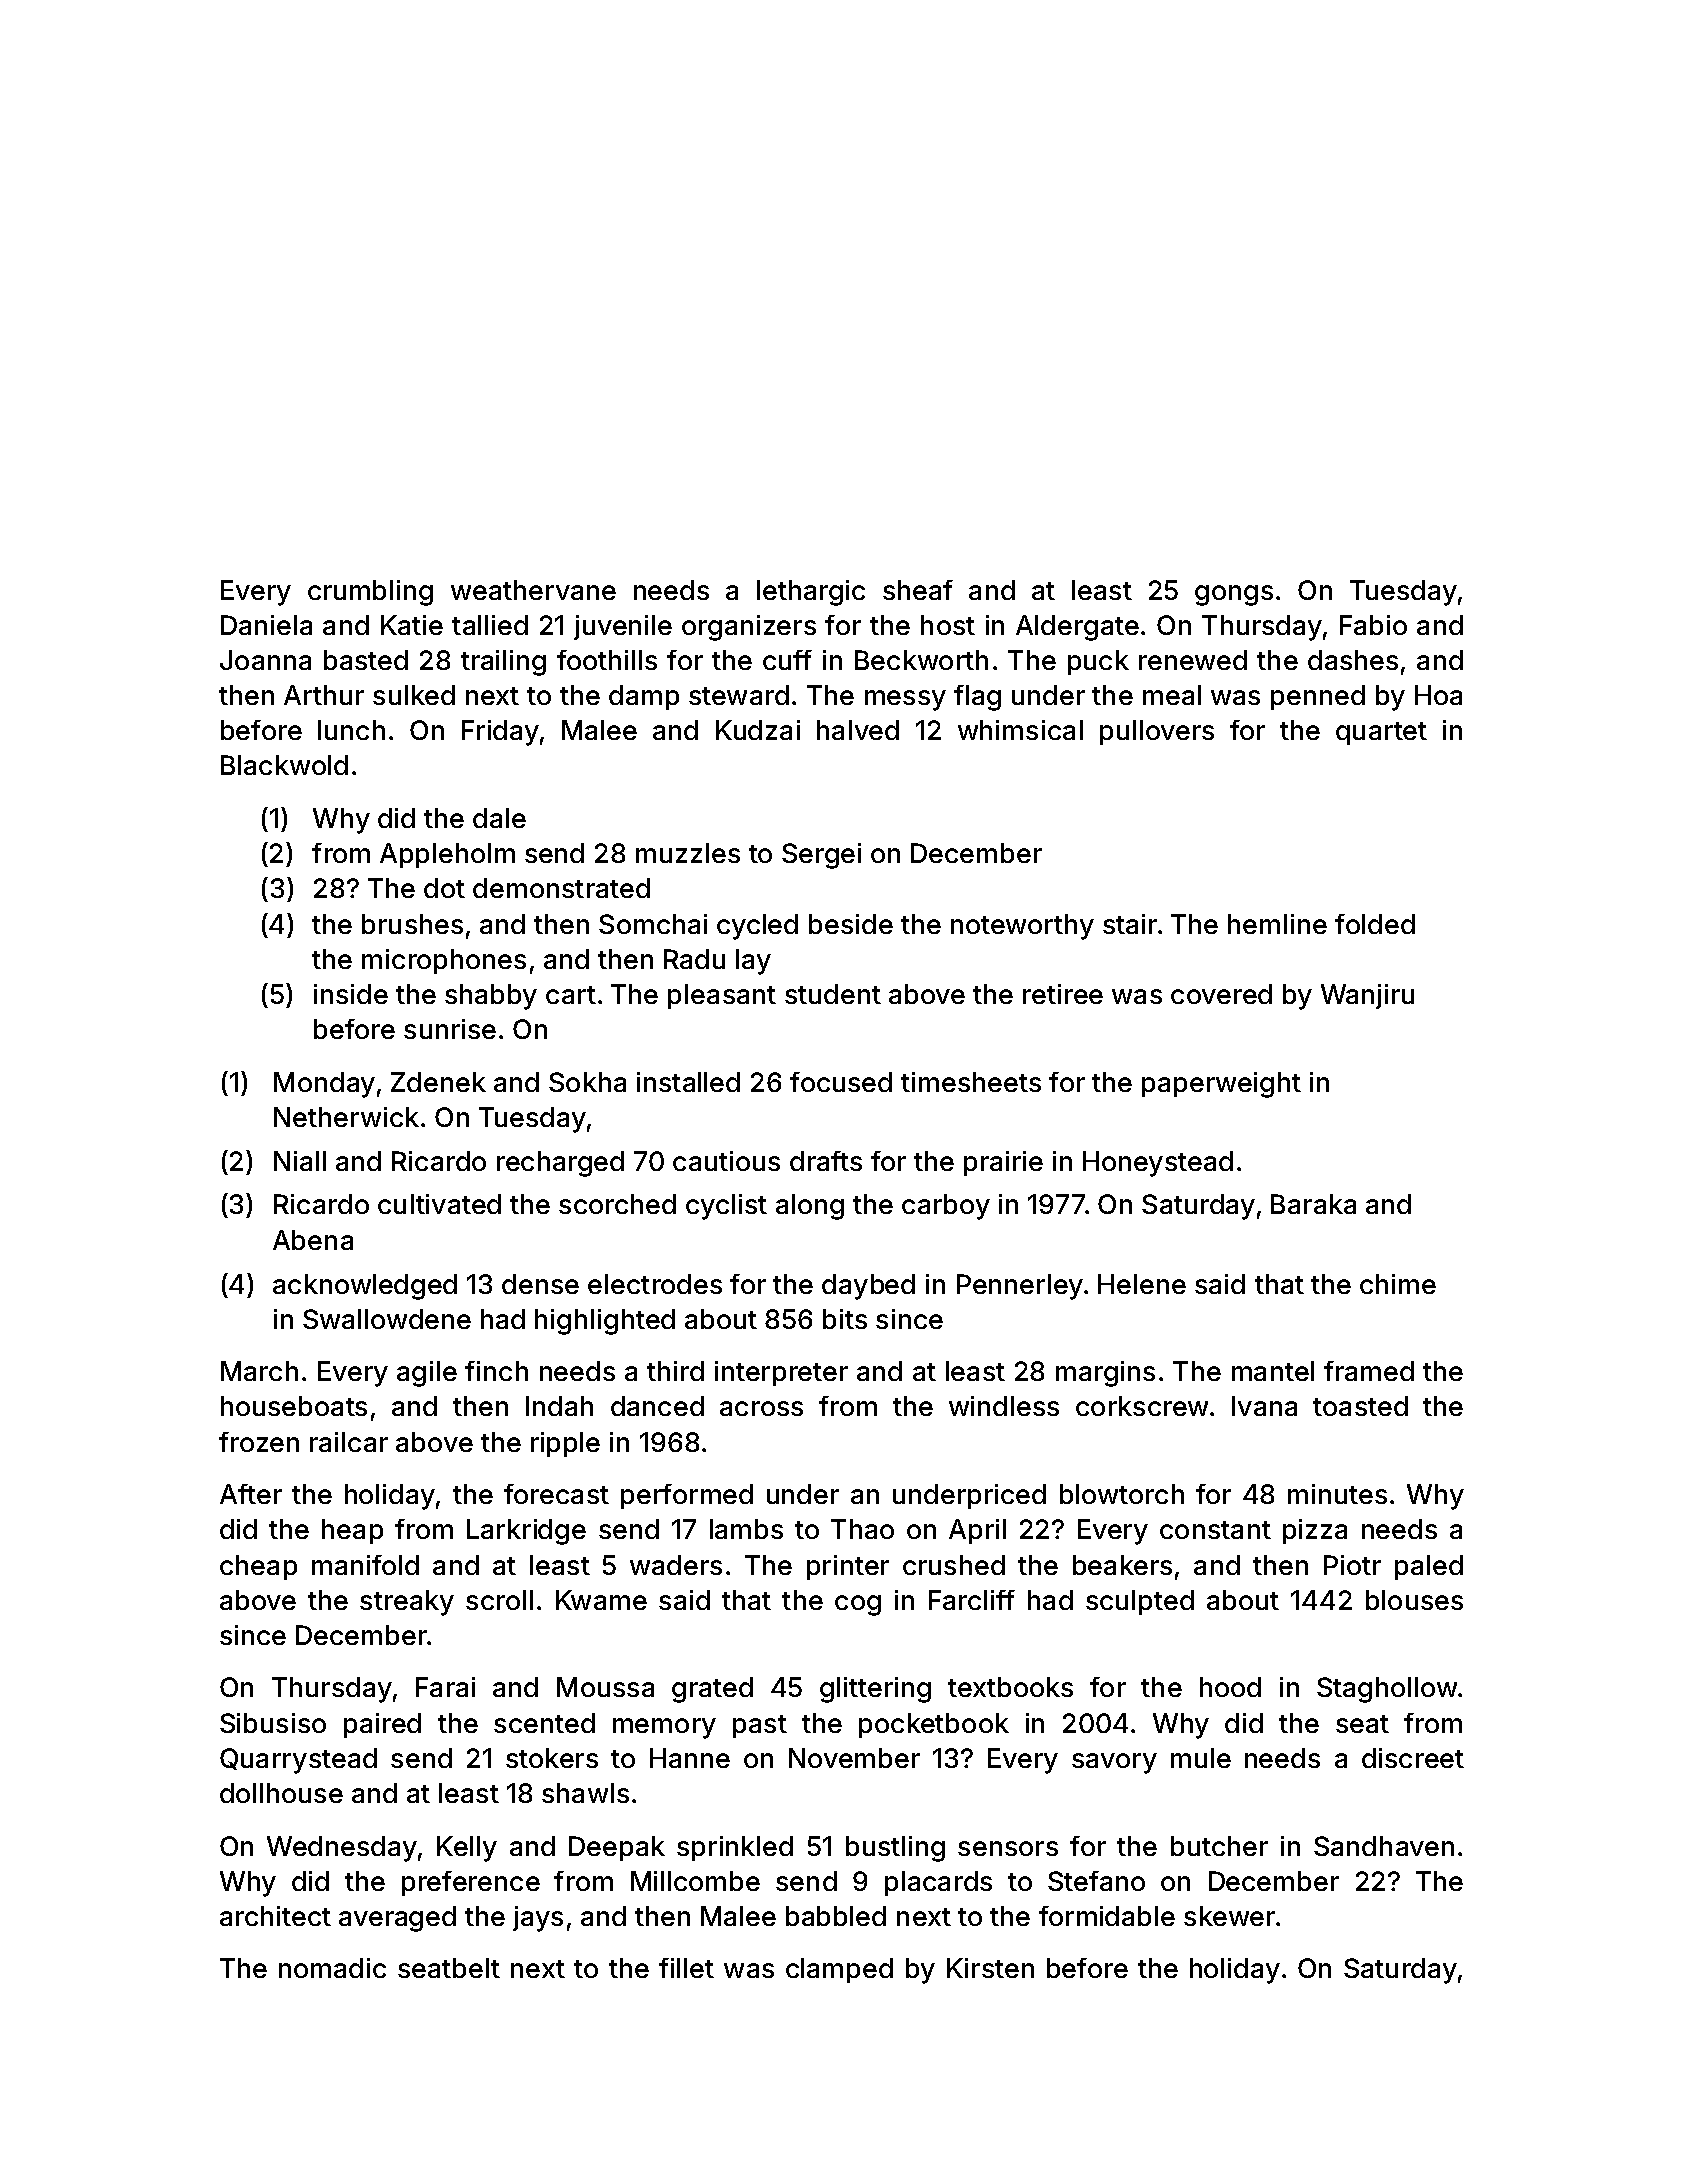  I want to click on meal, so click(1172, 695).
